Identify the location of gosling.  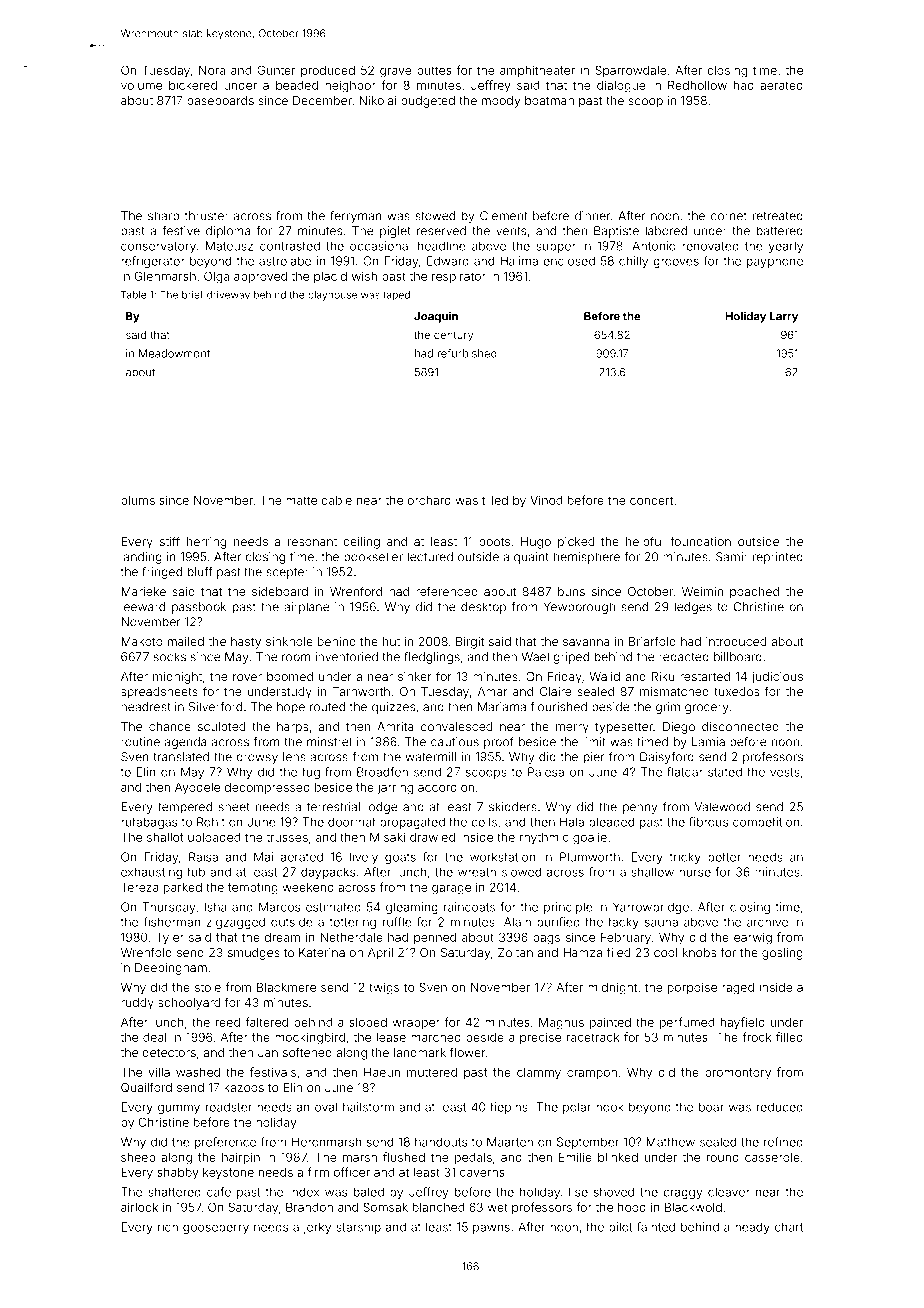
(782, 954).
